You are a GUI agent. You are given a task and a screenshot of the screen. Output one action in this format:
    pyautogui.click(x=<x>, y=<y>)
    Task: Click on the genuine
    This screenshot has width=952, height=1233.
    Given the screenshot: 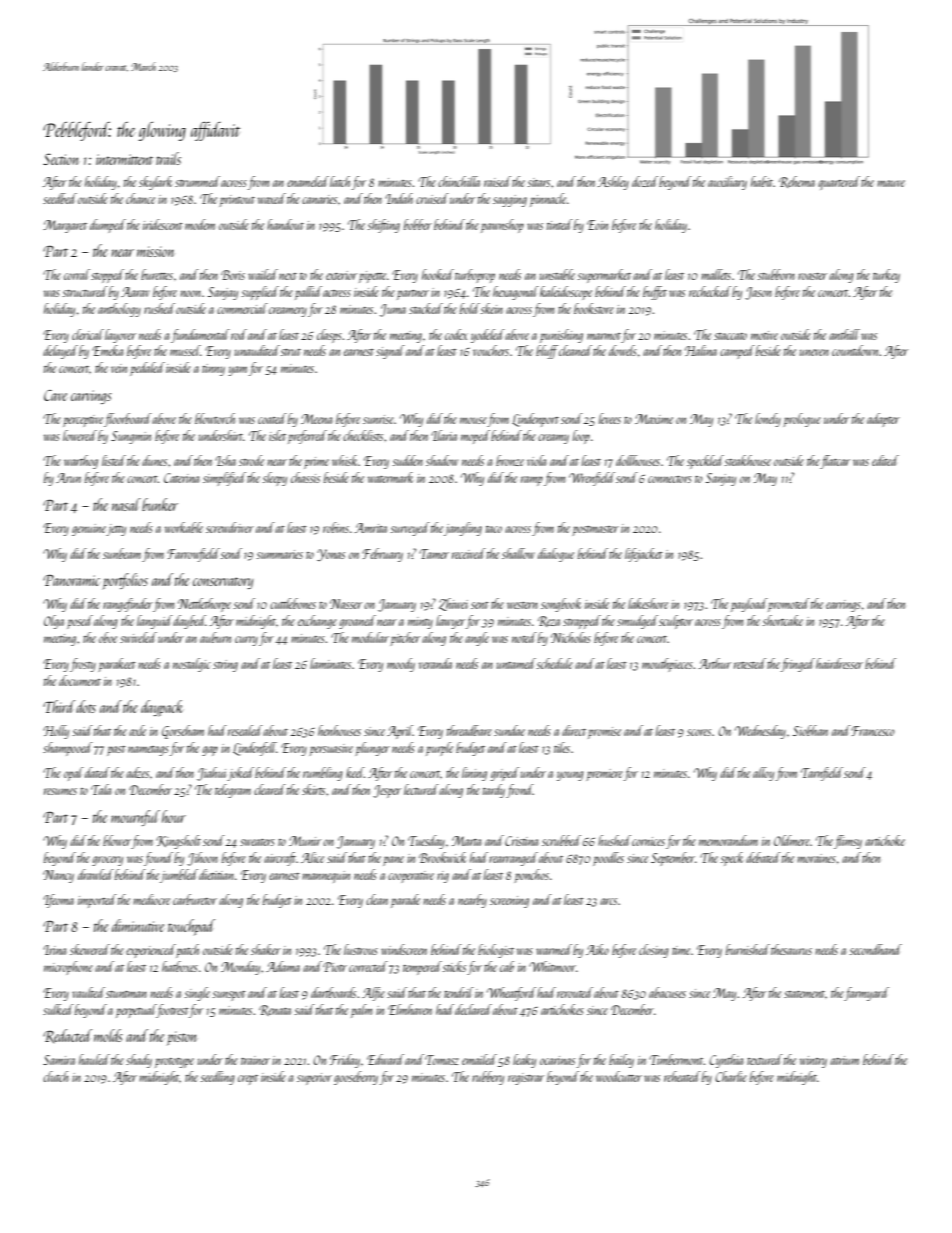 What is the action you would take?
    pyautogui.click(x=89, y=530)
